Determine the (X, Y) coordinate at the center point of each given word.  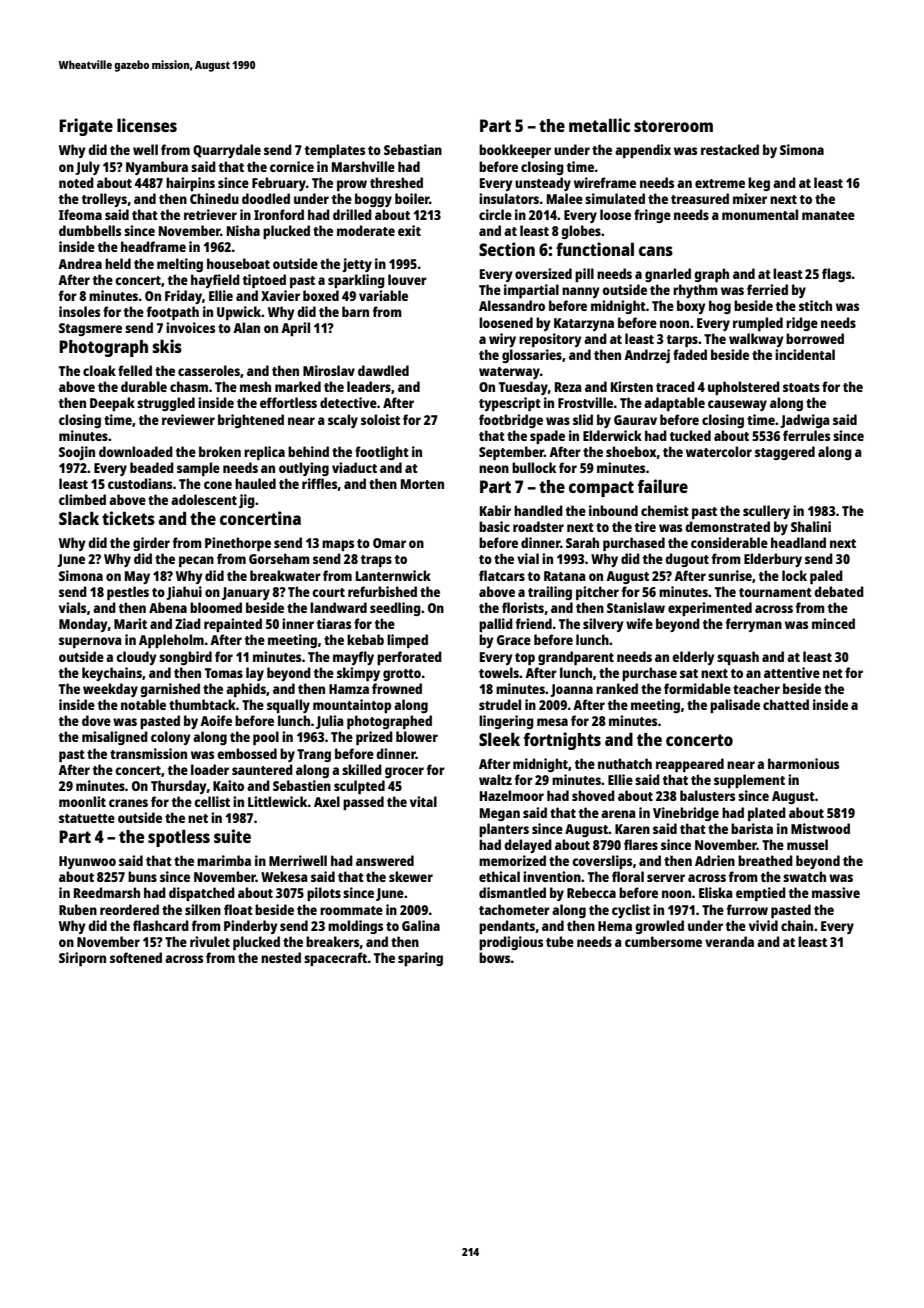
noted (76, 182)
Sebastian (413, 149)
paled (826, 577)
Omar (389, 543)
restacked (730, 149)
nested (281, 957)
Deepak (112, 404)
